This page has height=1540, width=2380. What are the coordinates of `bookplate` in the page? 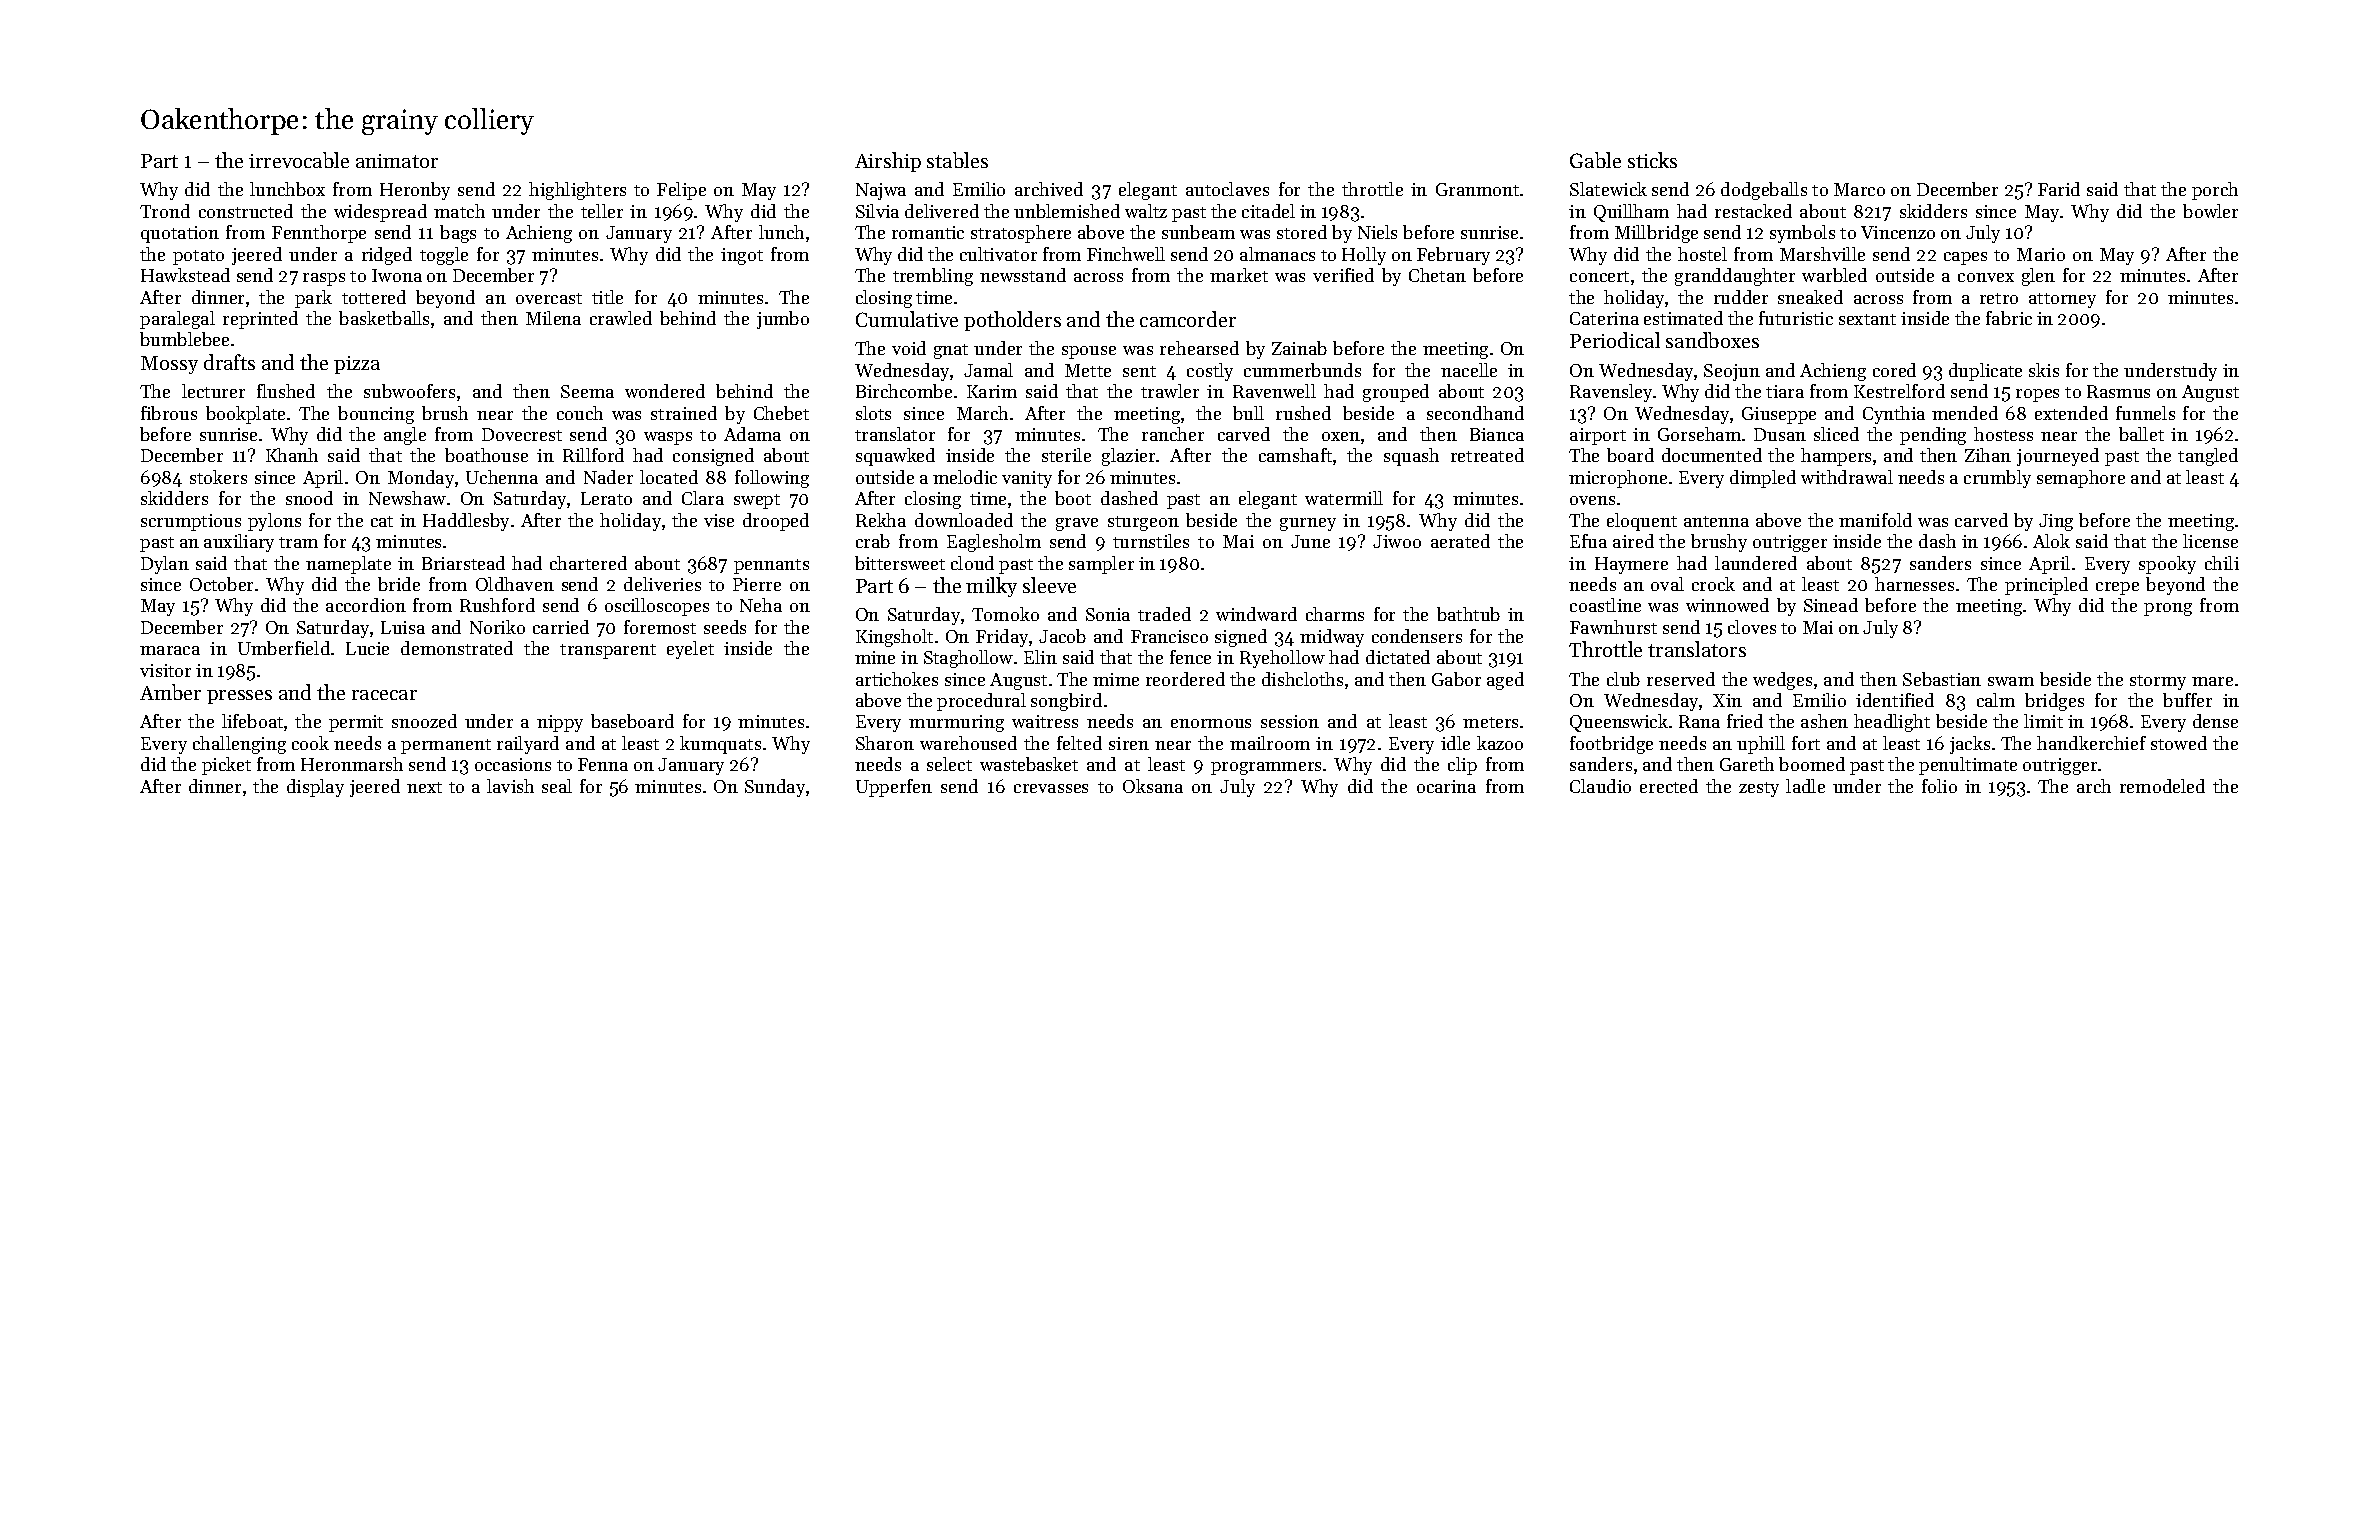 It's located at (245, 415).
